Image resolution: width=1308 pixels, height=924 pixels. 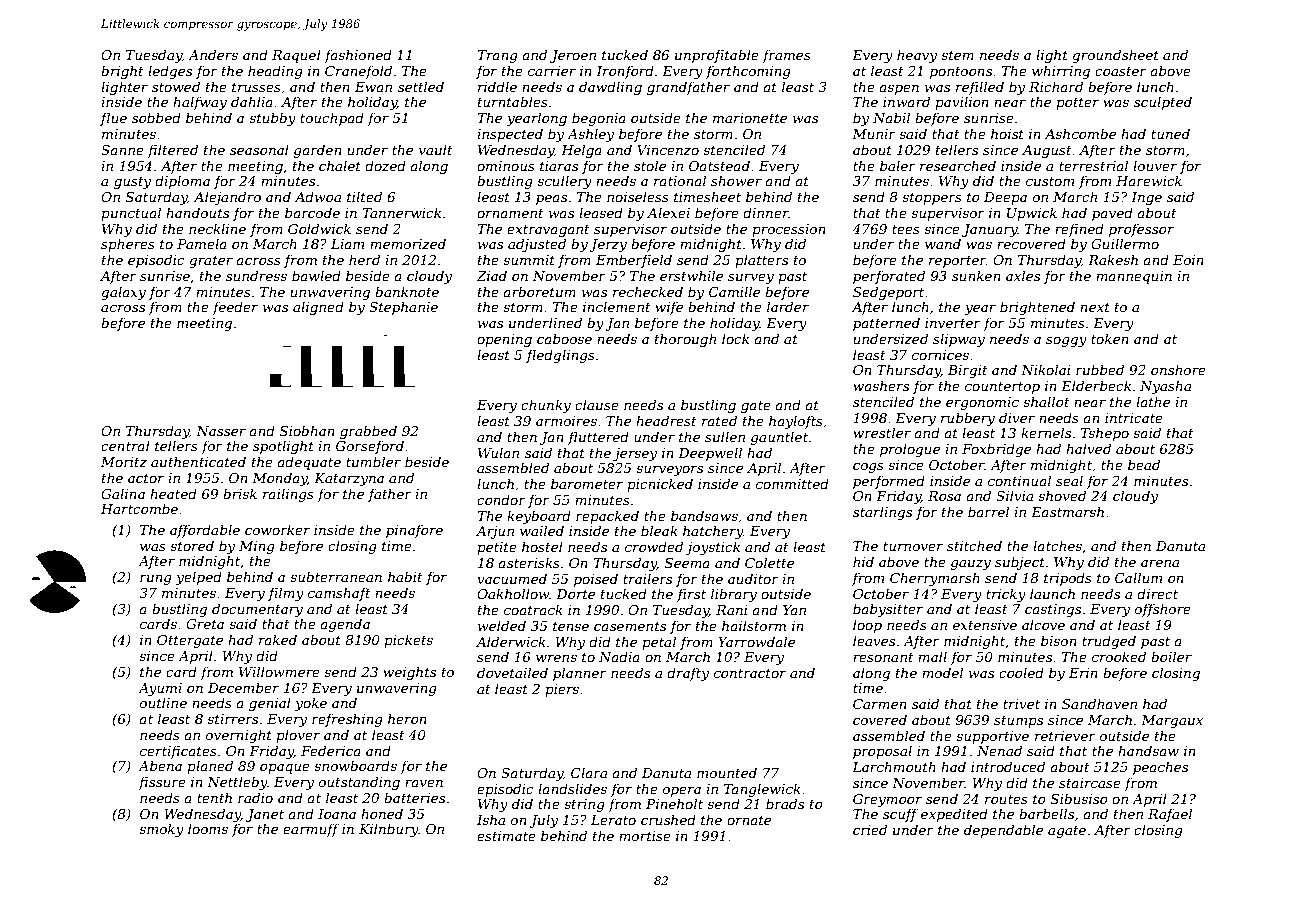 What do you see at coordinates (160, 765) in the document?
I see `Abena` at bounding box center [160, 765].
